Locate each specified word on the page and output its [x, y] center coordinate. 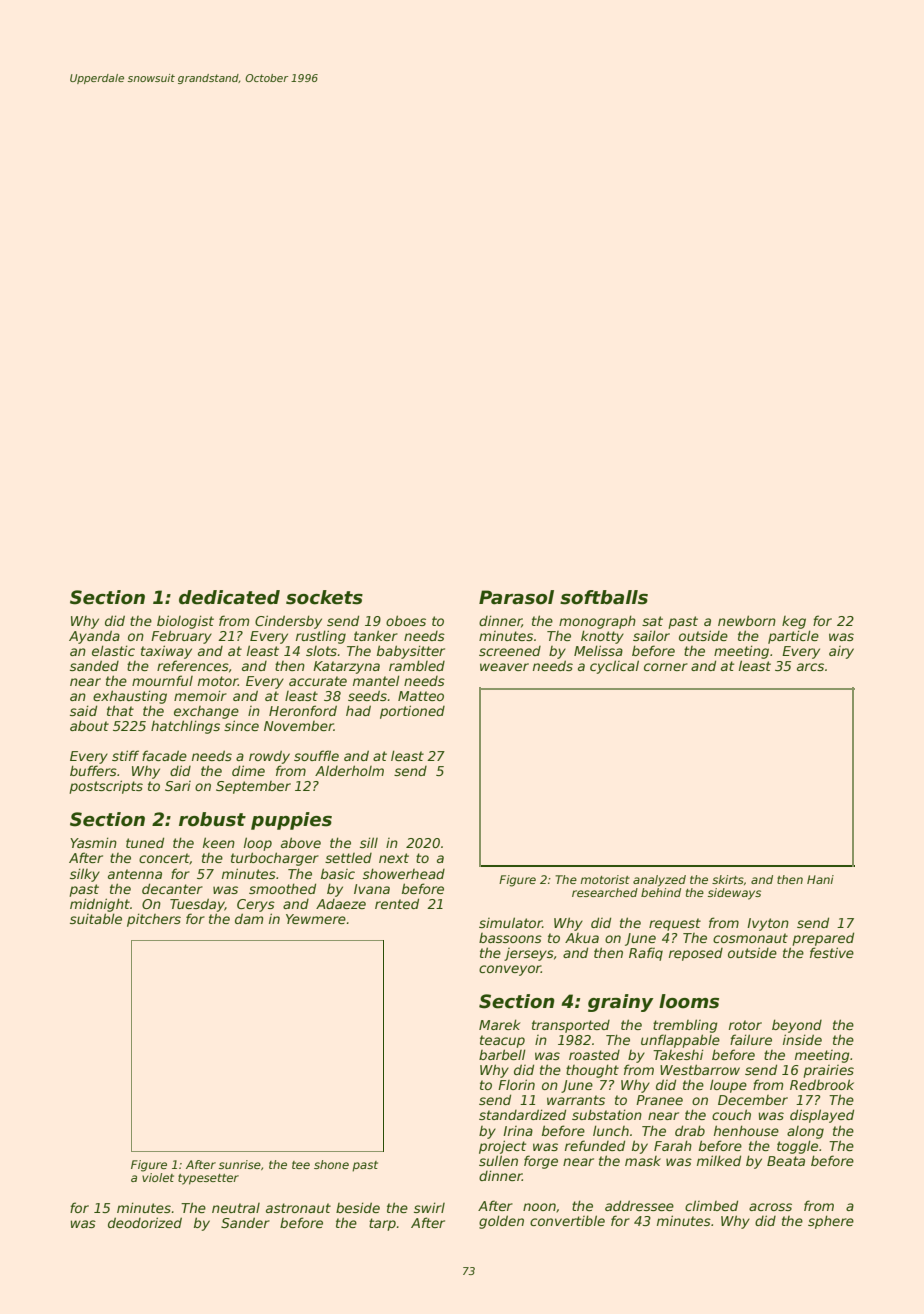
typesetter [208, 1179]
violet [158, 1177]
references [193, 665]
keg [794, 622]
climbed [711, 1205]
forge [541, 1162]
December [753, 1100]
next [394, 858]
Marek [499, 1024]
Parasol [516, 597]
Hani [820, 879]
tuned [145, 842]
